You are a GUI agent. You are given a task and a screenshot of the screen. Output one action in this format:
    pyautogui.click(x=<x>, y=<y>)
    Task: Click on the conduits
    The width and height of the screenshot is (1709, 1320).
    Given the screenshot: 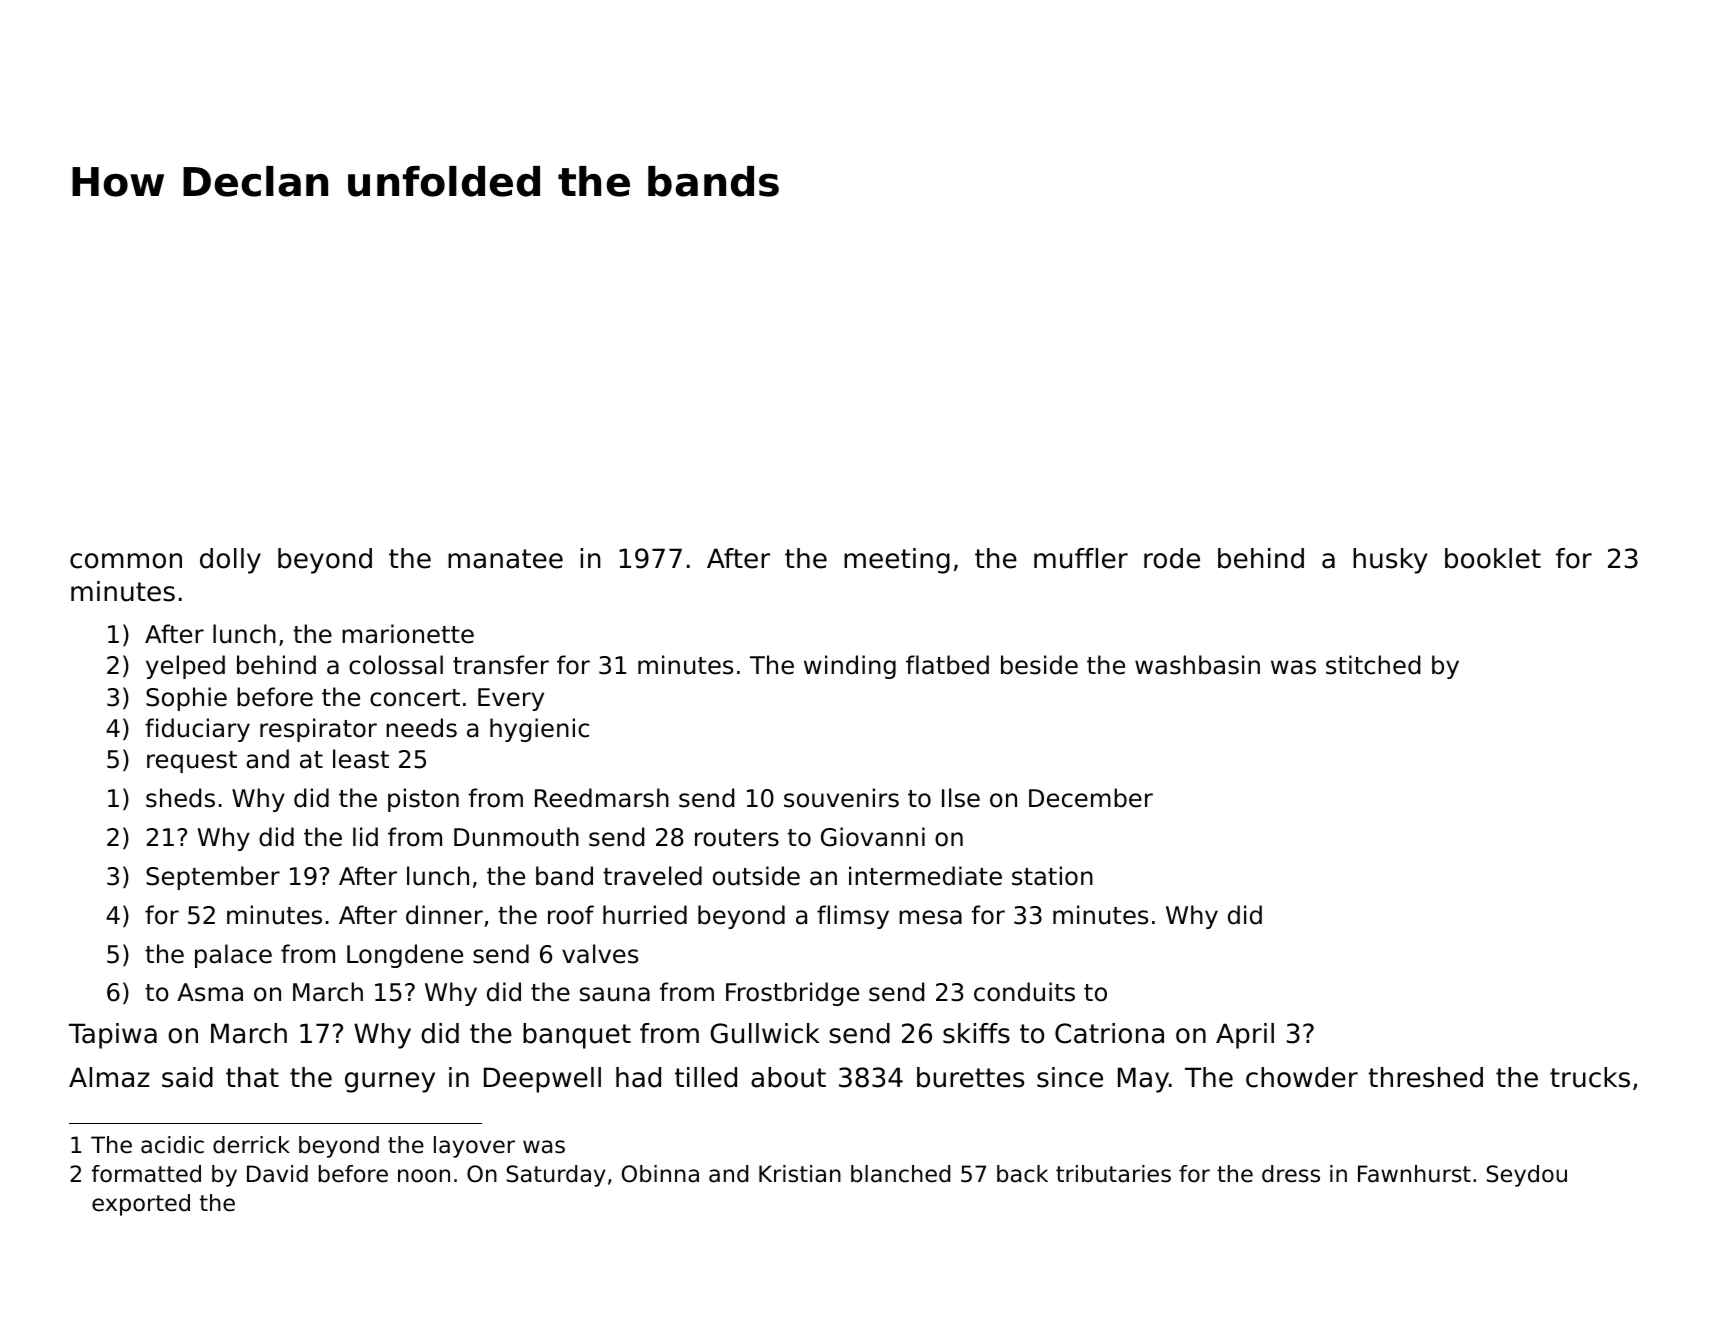 What is the action you would take?
    pyautogui.click(x=1024, y=992)
